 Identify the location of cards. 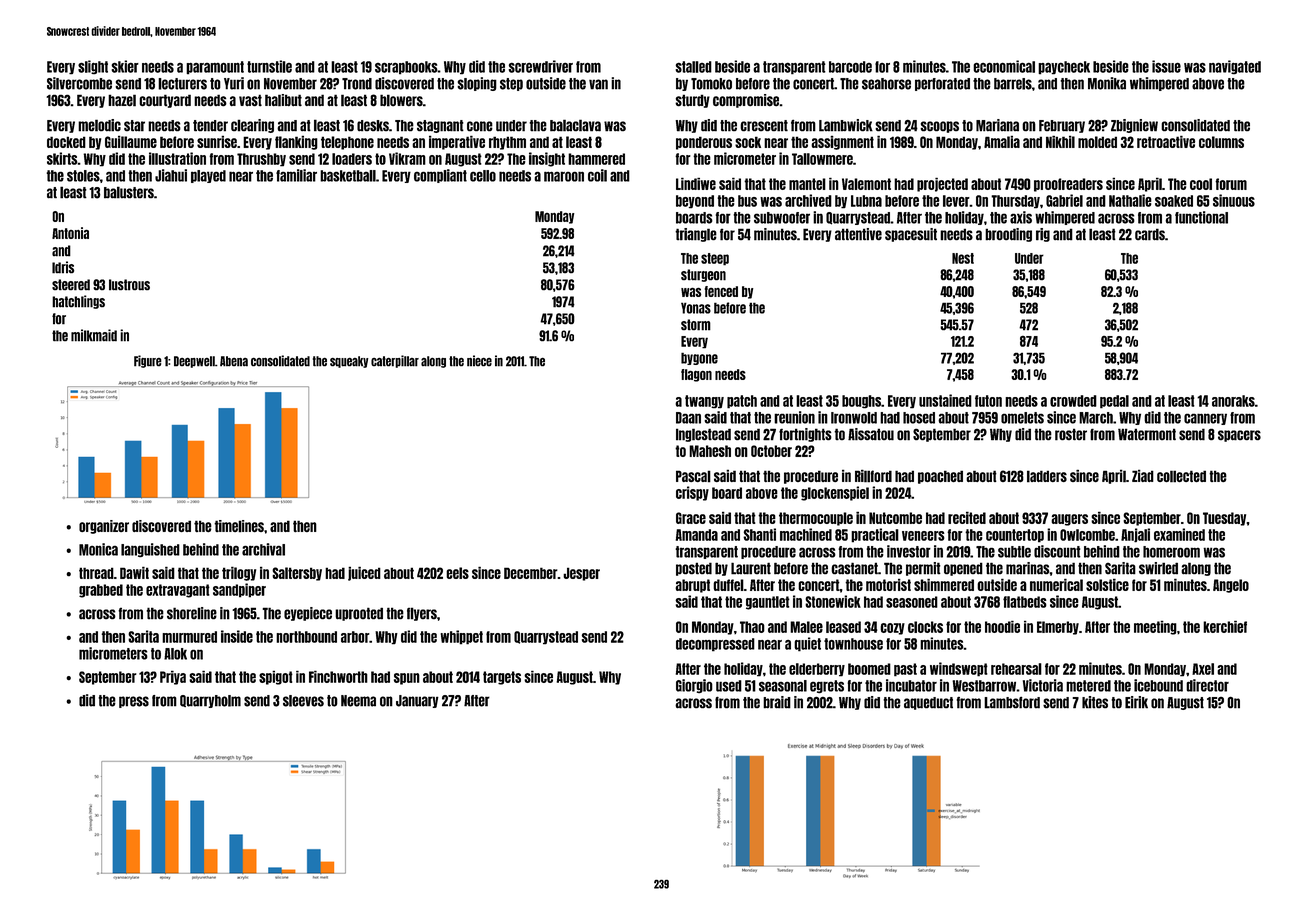
(1150, 234).
